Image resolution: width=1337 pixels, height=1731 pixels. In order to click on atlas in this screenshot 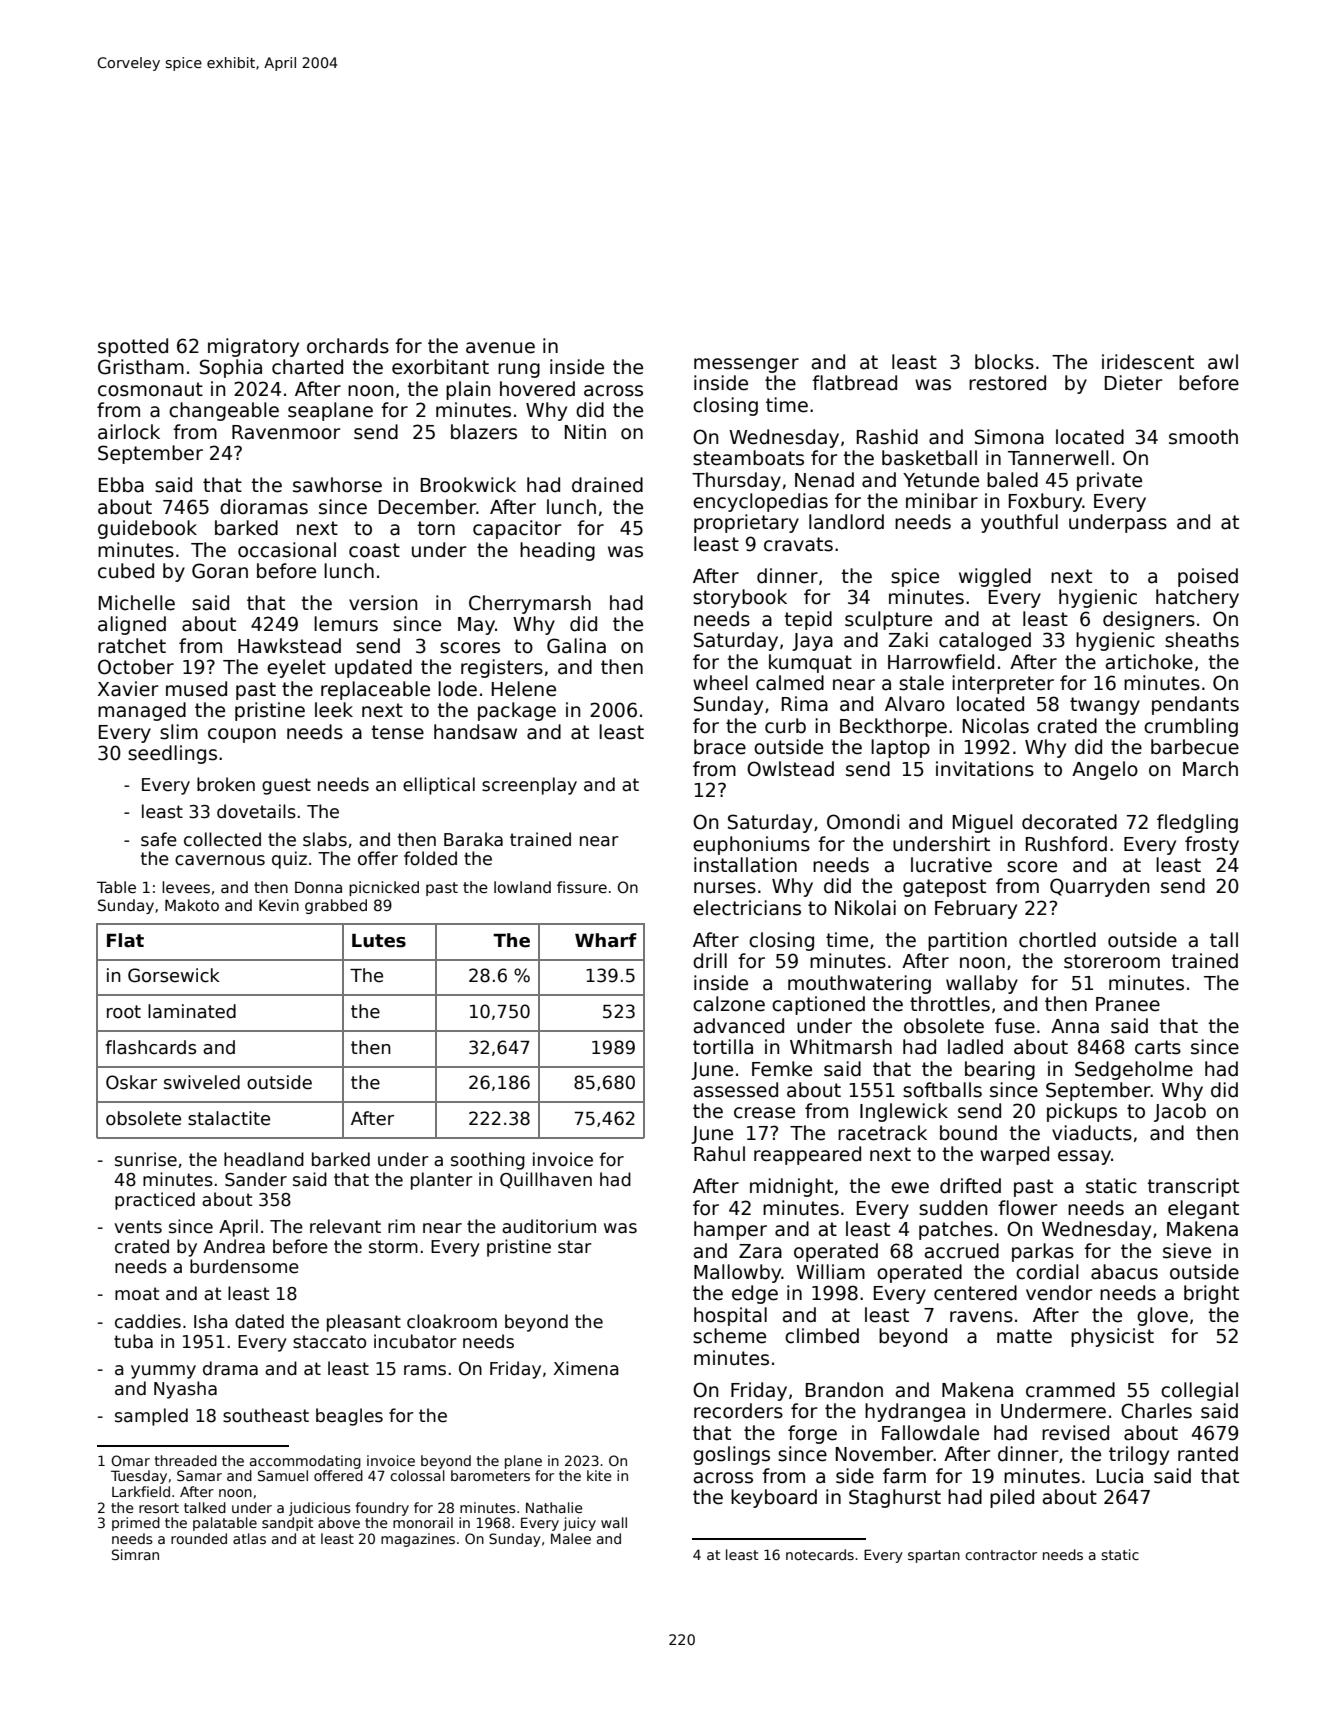, I will do `click(249, 1538)`.
